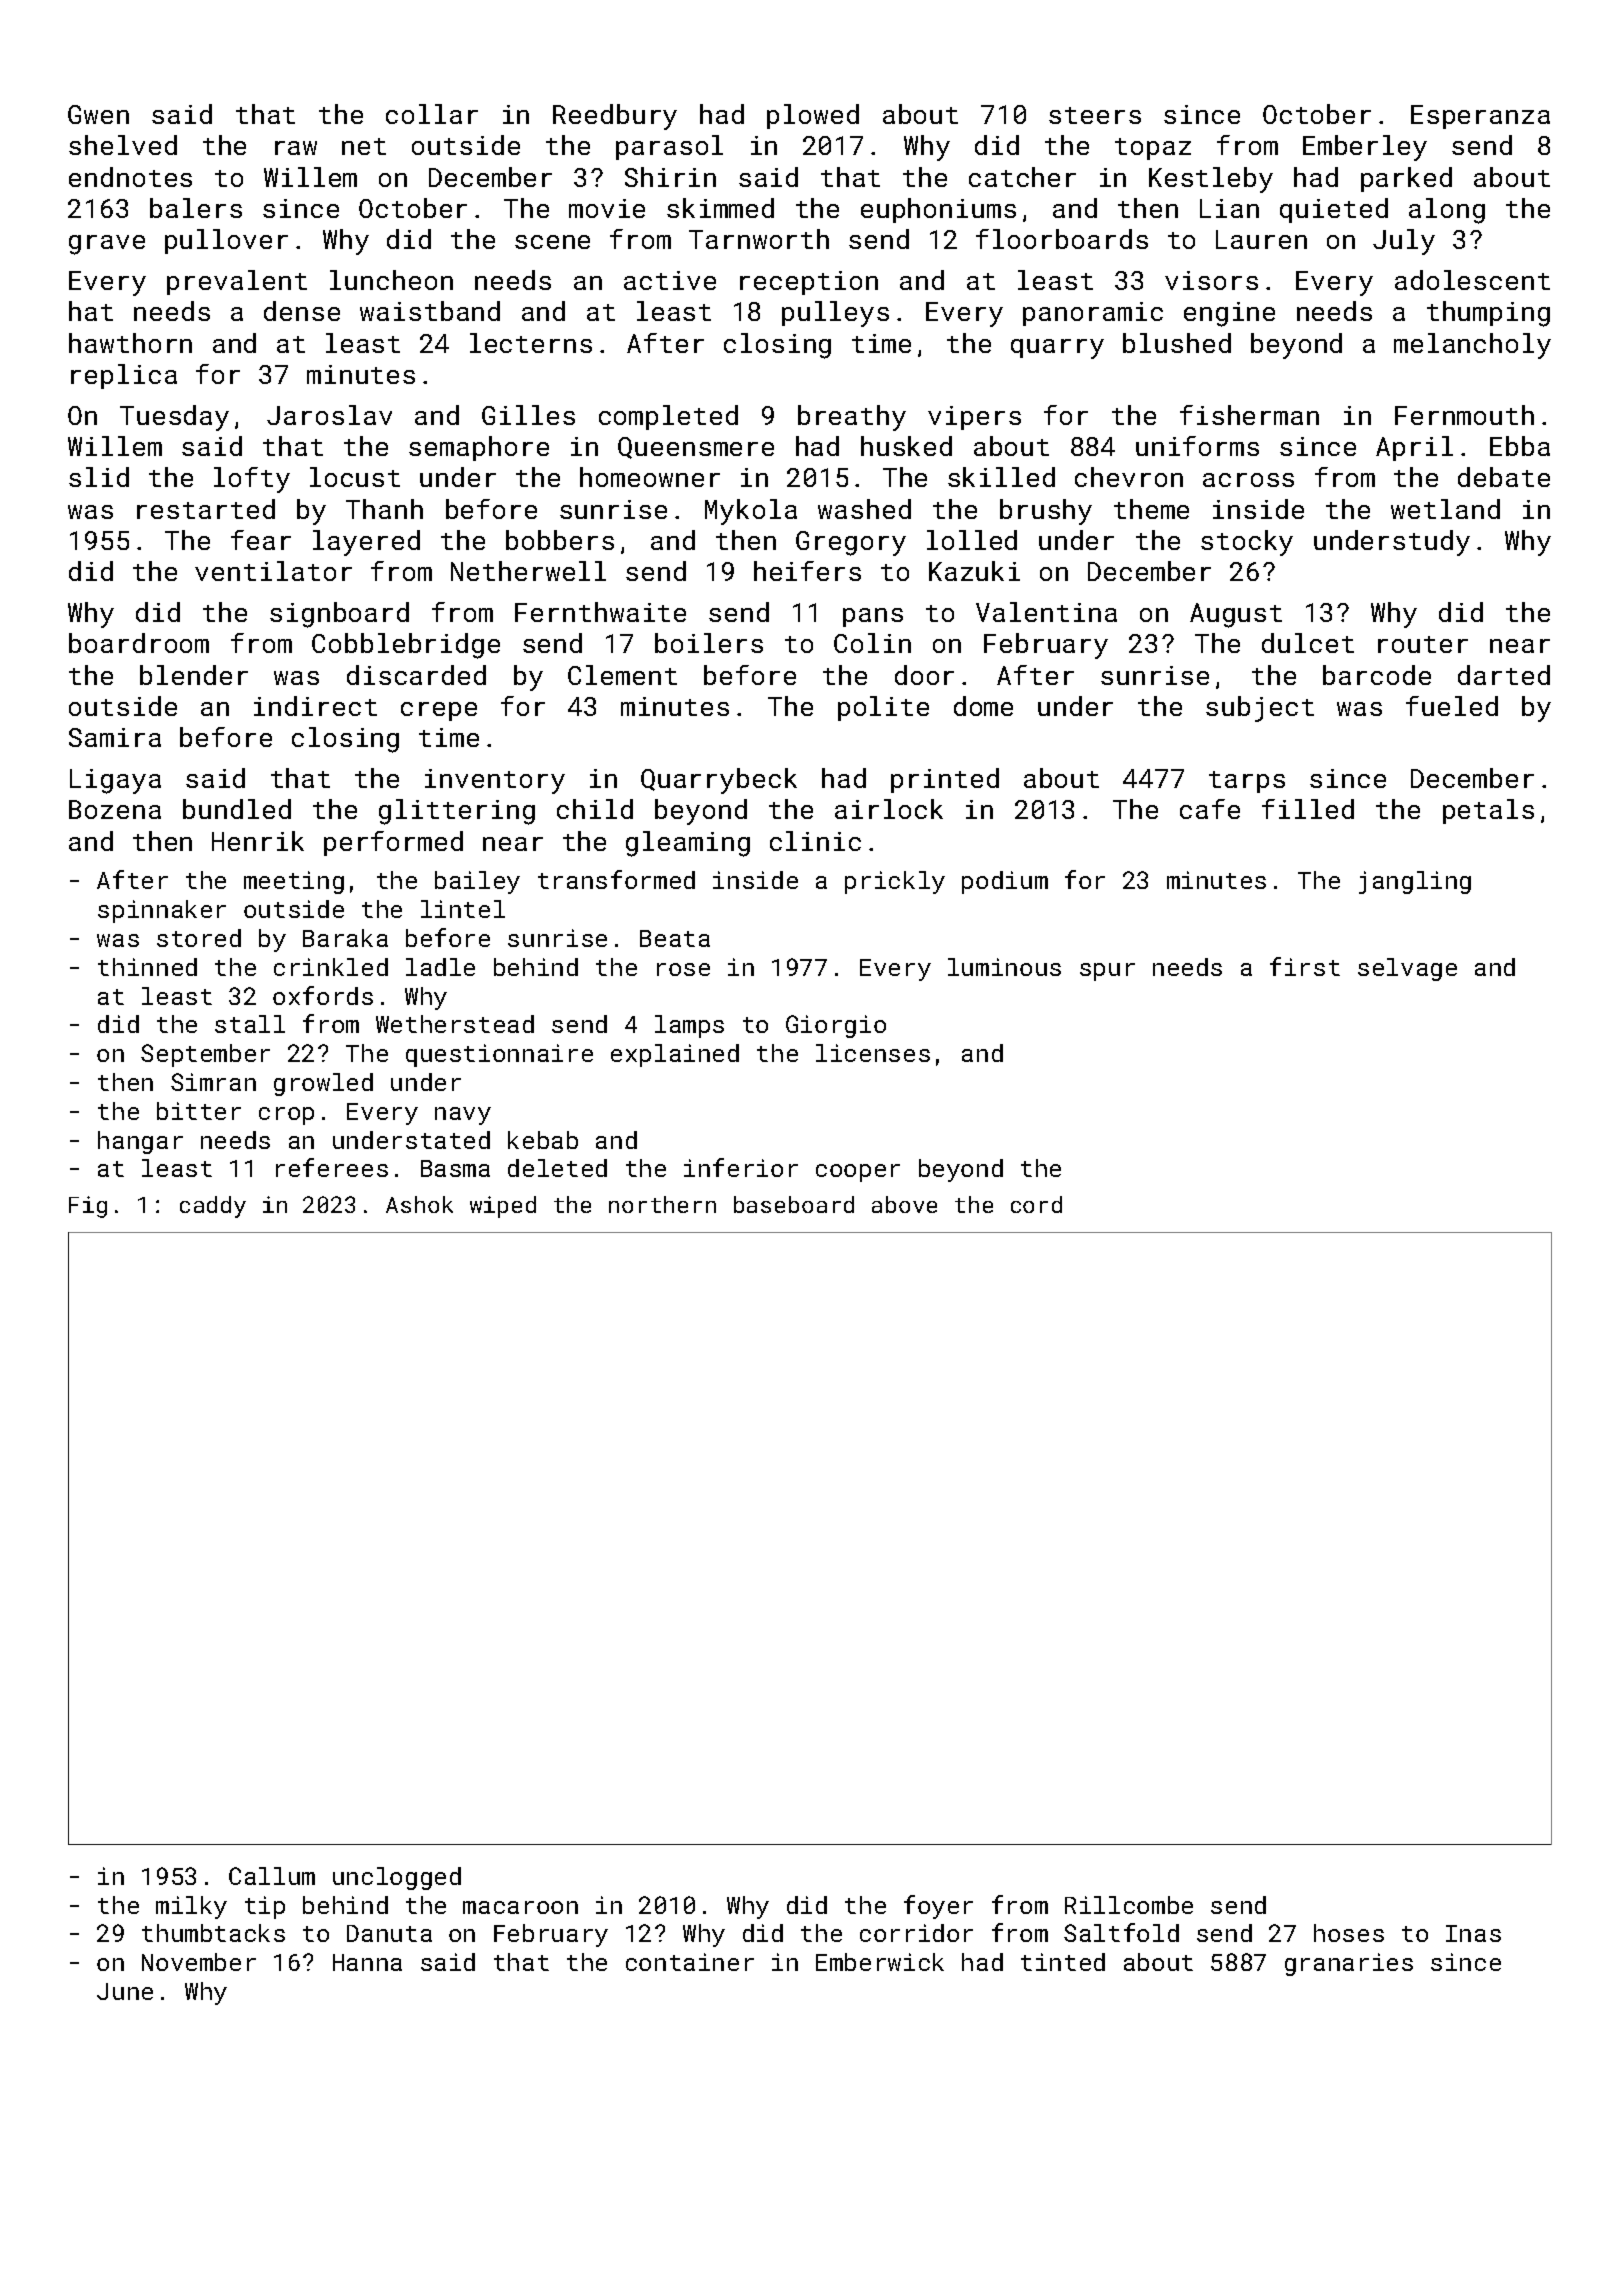  What do you see at coordinates (1480, 117) in the document?
I see `Esperanza` at bounding box center [1480, 117].
